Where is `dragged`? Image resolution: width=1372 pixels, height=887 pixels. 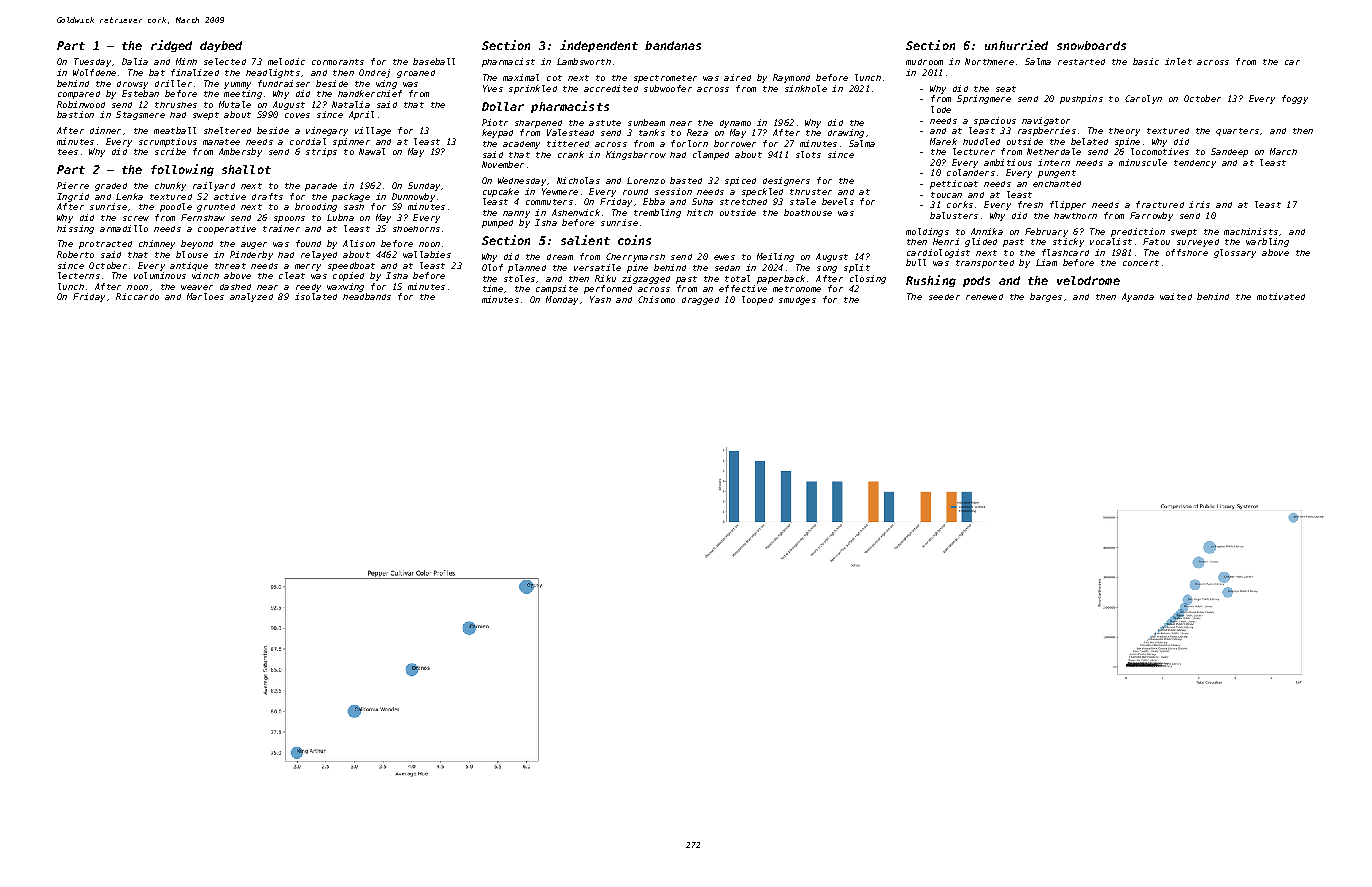
dragged is located at coordinates (700, 301).
